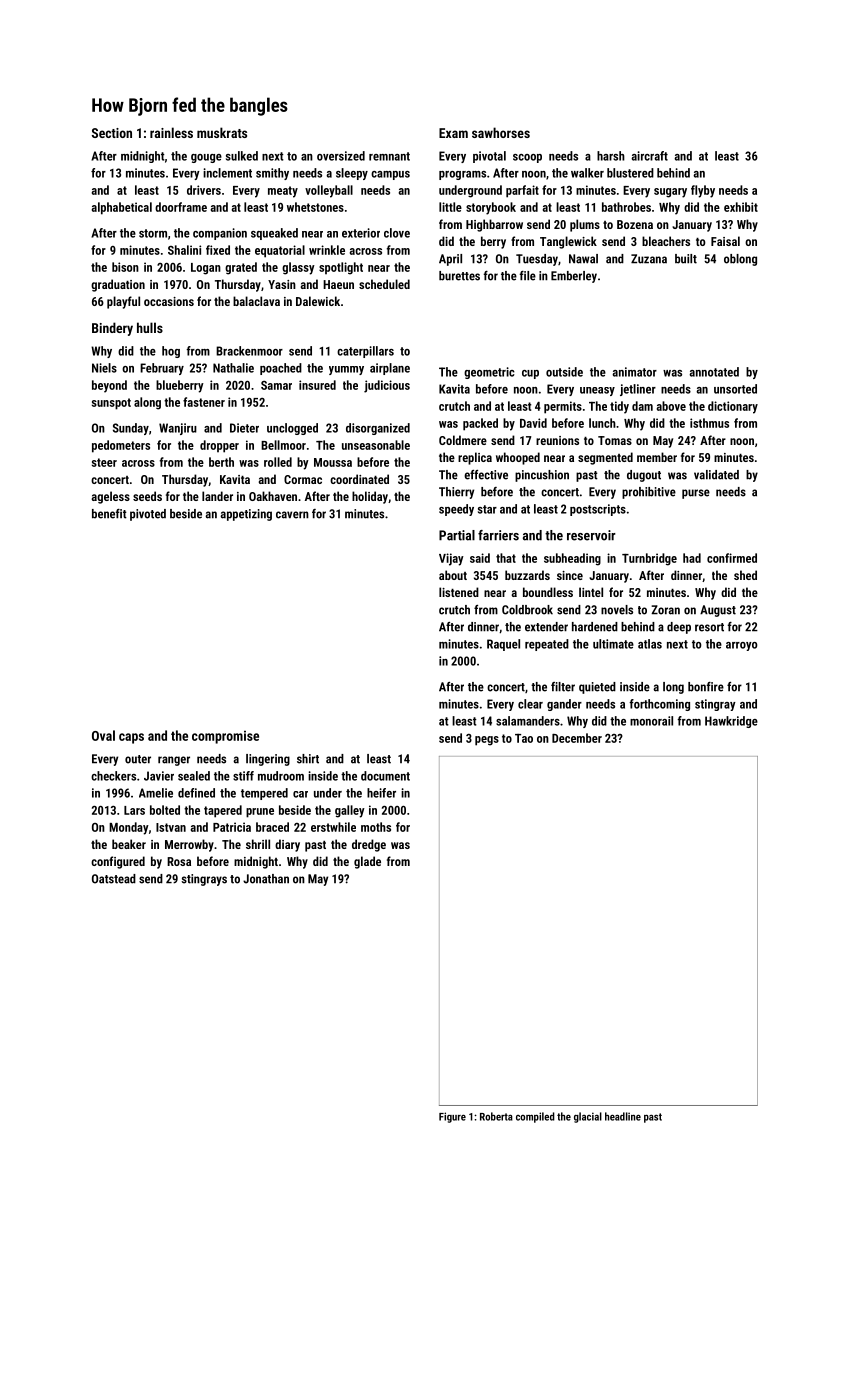 This document has height=1400, width=849. Describe the element at coordinates (112, 329) in the document. I see `Bindery` at that location.
